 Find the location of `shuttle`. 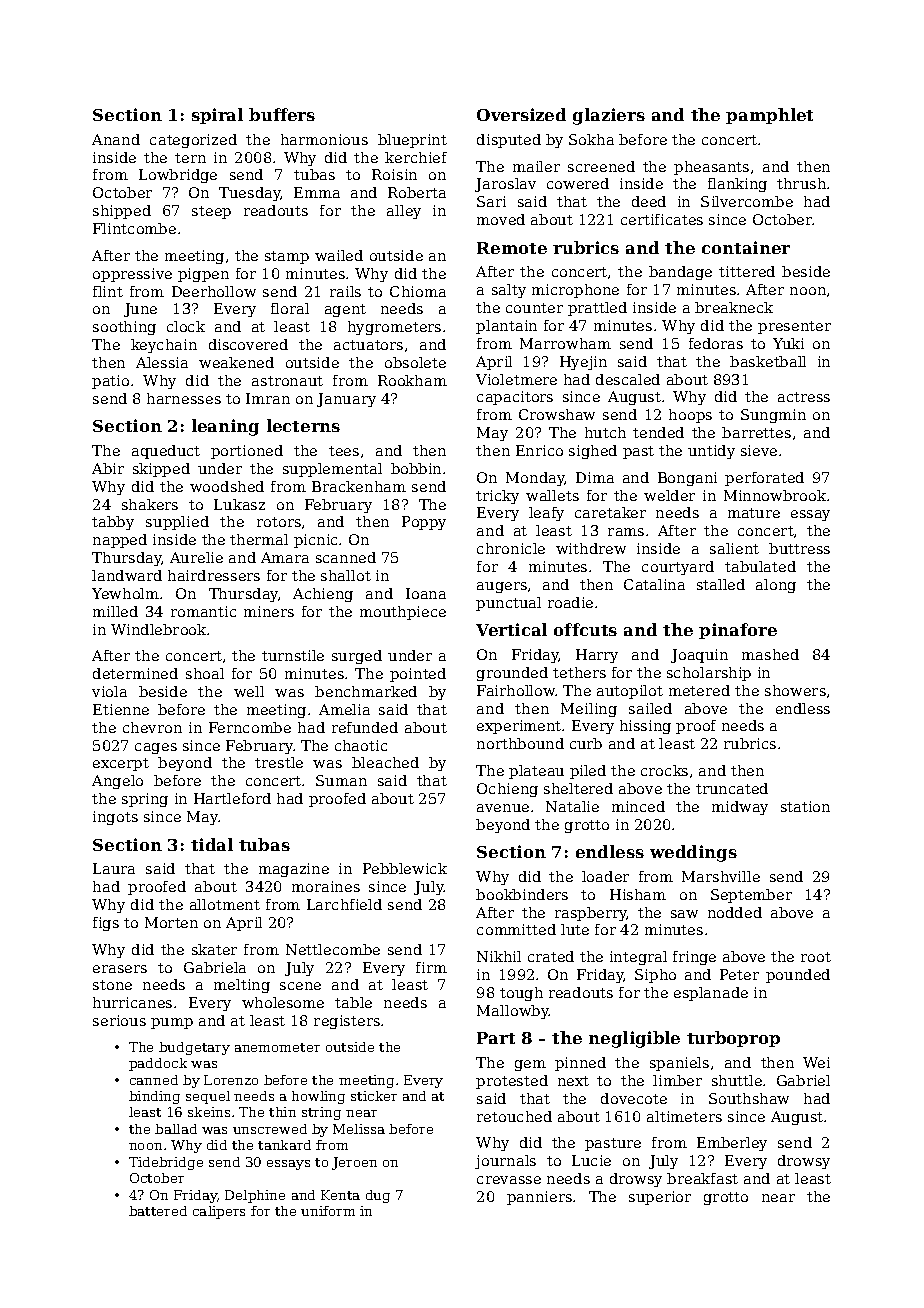

shuttle is located at coordinates (737, 1080).
